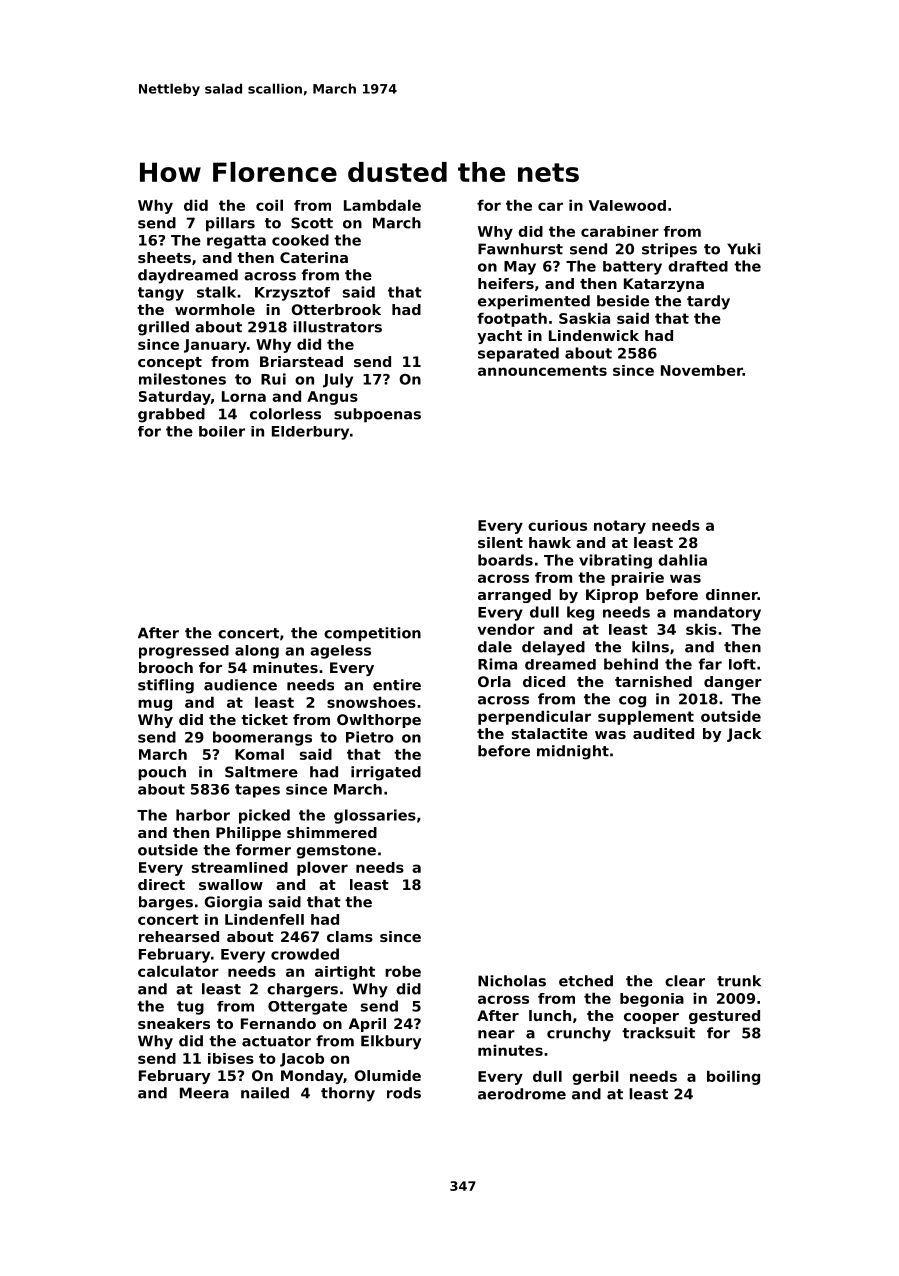 This page has height=1276, width=899. I want to click on grabbed, so click(171, 415).
